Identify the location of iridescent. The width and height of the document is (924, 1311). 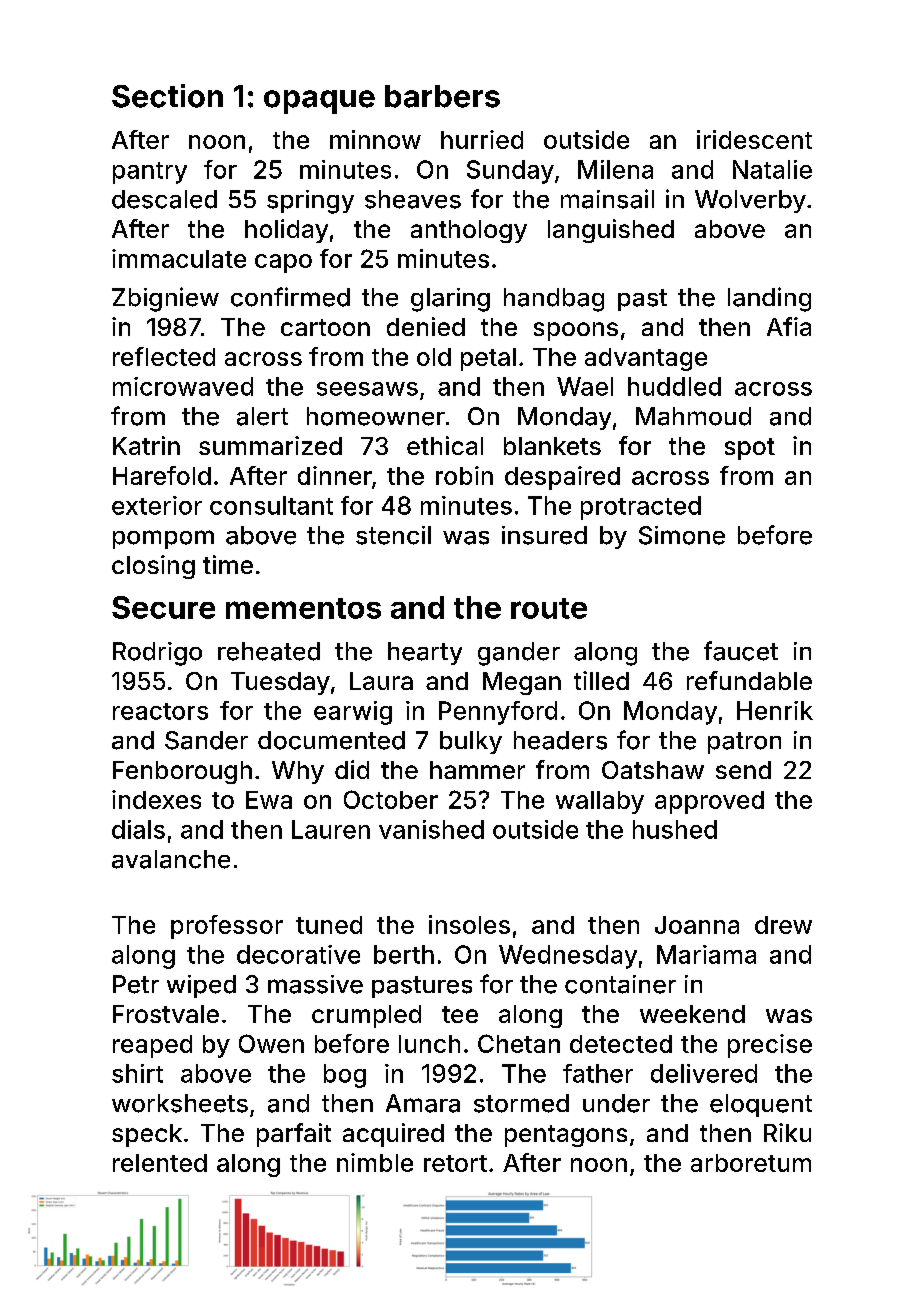
(754, 139).
